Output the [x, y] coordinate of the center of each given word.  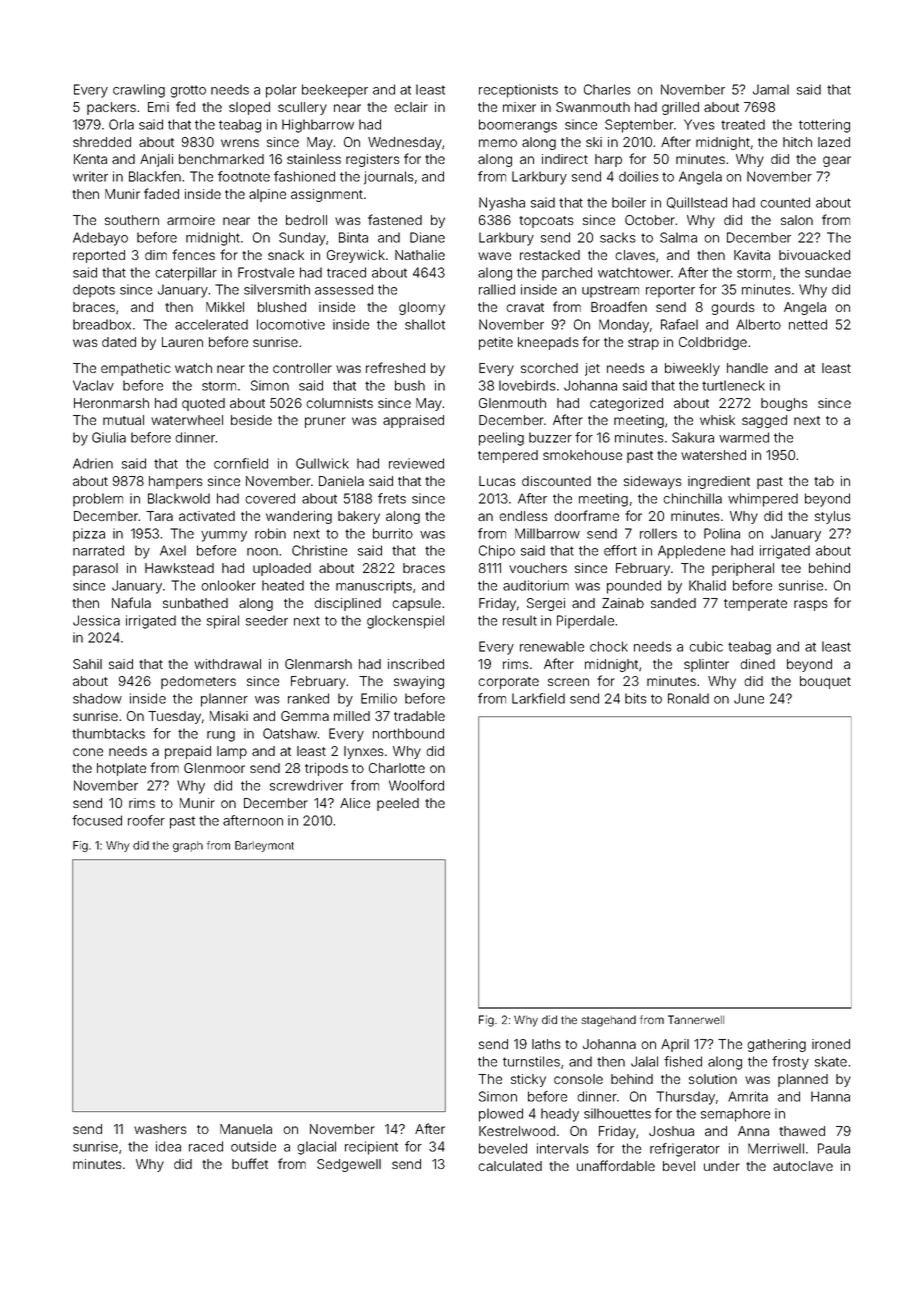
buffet [250, 1163]
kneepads [548, 343]
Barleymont [264, 846]
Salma [678, 237]
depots [94, 291]
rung [221, 736]
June [749, 698]
